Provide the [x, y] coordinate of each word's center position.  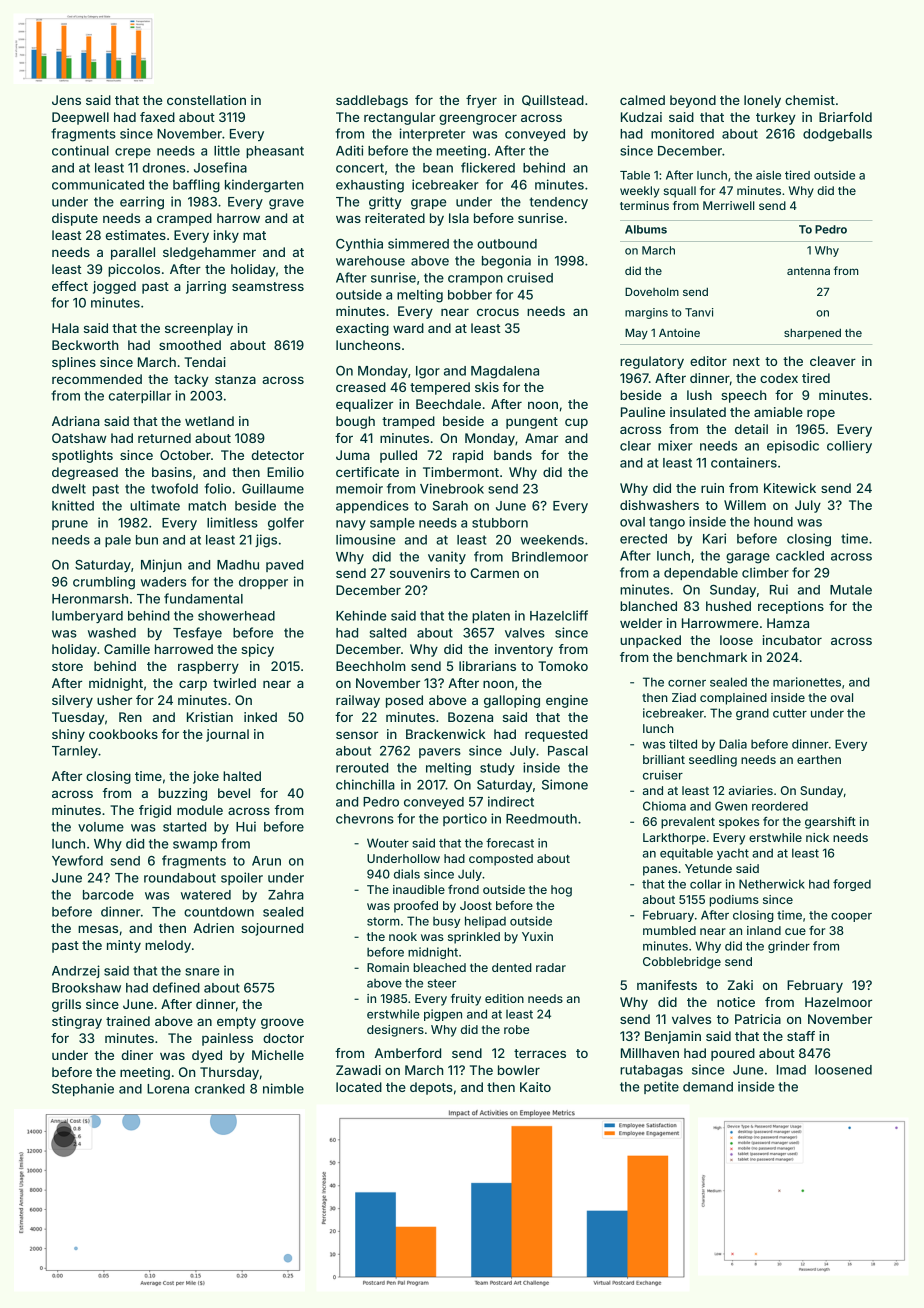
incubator [792, 640]
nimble [283, 1088]
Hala [65, 328]
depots [431, 1088]
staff [801, 1036]
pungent [532, 423]
